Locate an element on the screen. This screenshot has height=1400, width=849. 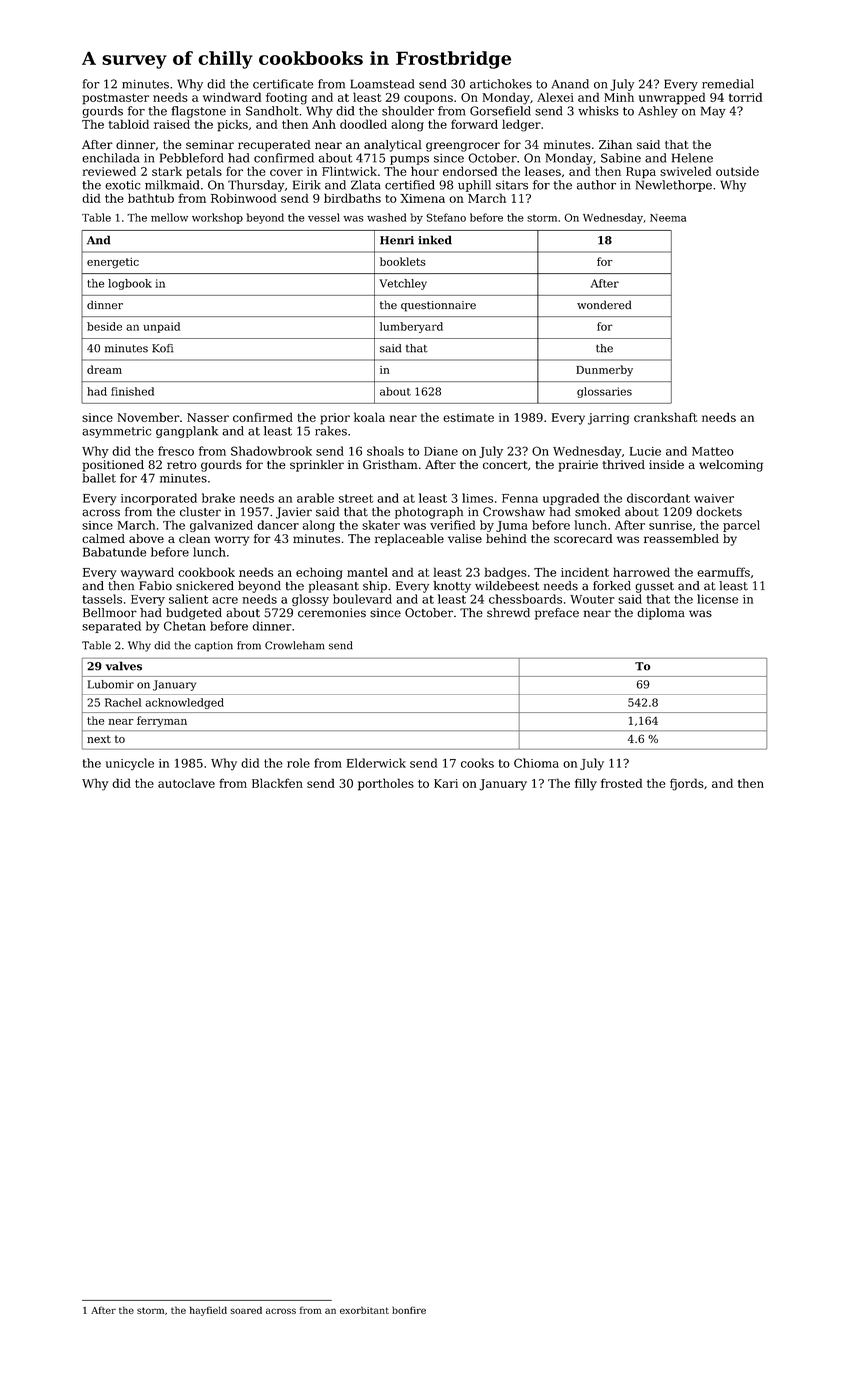
hayfield is located at coordinates (208, 1311).
